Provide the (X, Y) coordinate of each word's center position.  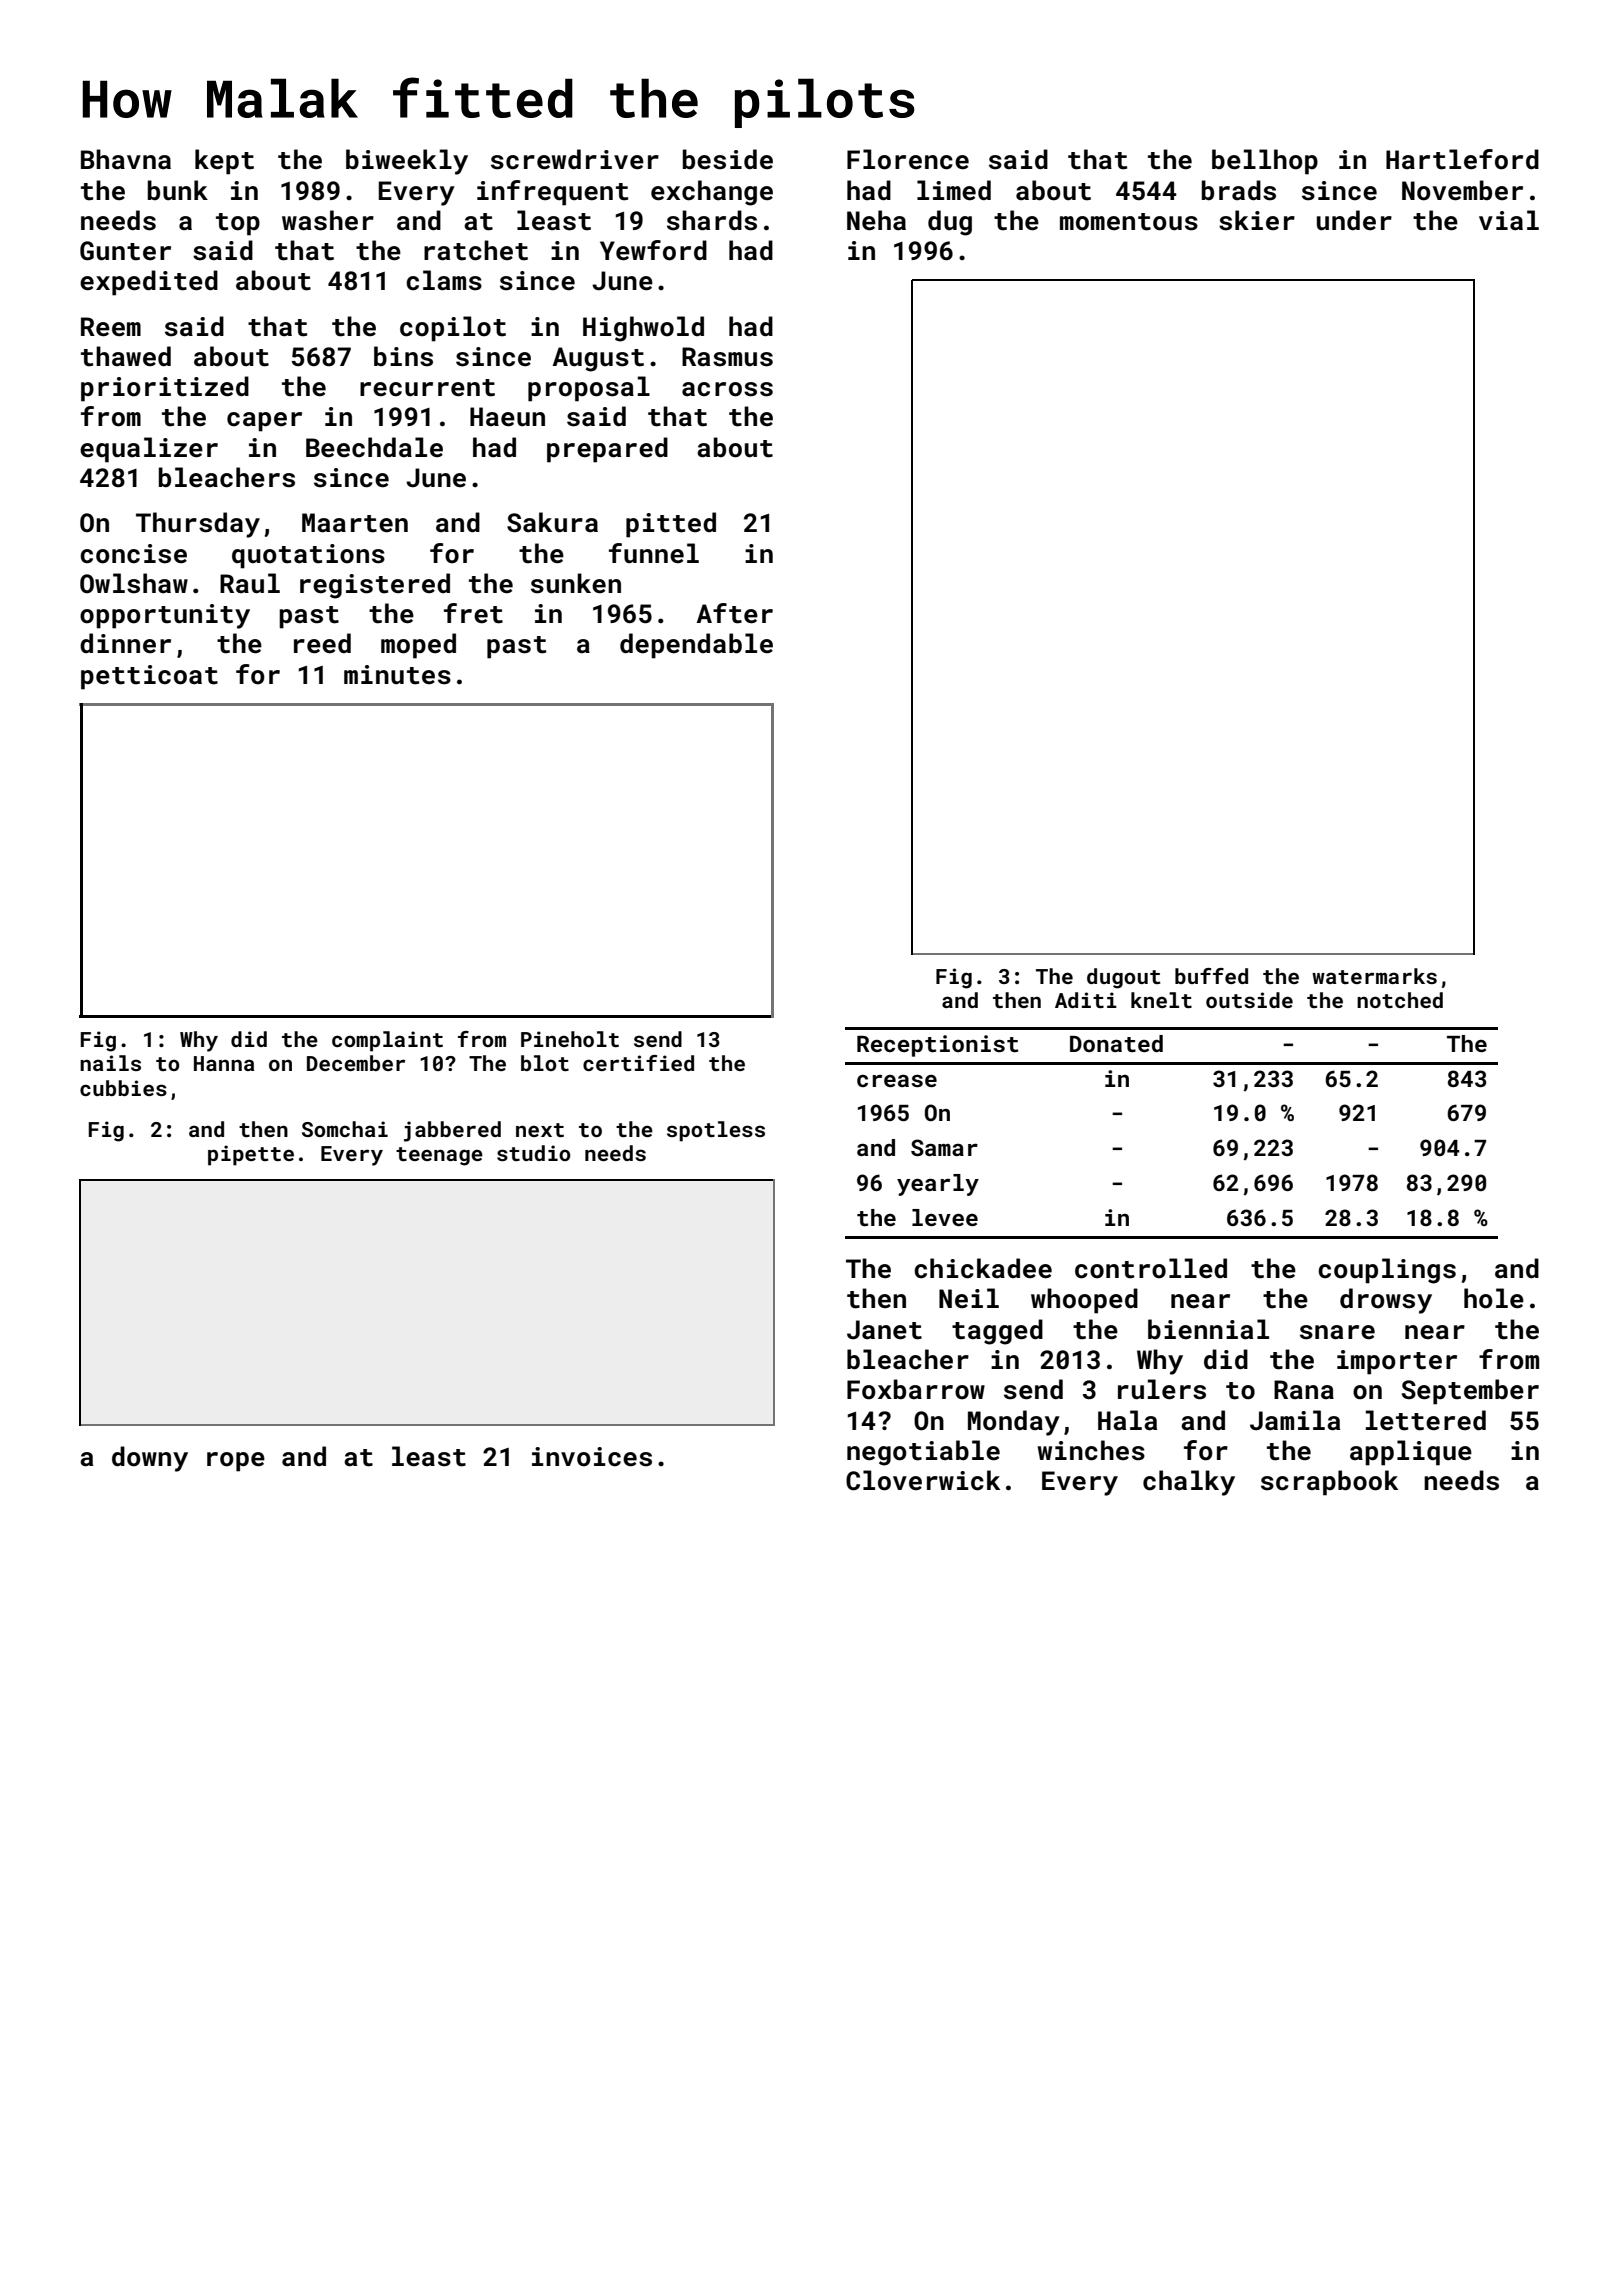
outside (1249, 1000)
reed (322, 643)
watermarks (1374, 976)
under (1354, 220)
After (735, 613)
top (238, 224)
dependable (696, 646)
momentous (1129, 222)
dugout (1123, 978)
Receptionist (937, 1046)
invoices (592, 1457)
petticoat (149, 677)
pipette (251, 1155)
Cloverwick (923, 1480)
